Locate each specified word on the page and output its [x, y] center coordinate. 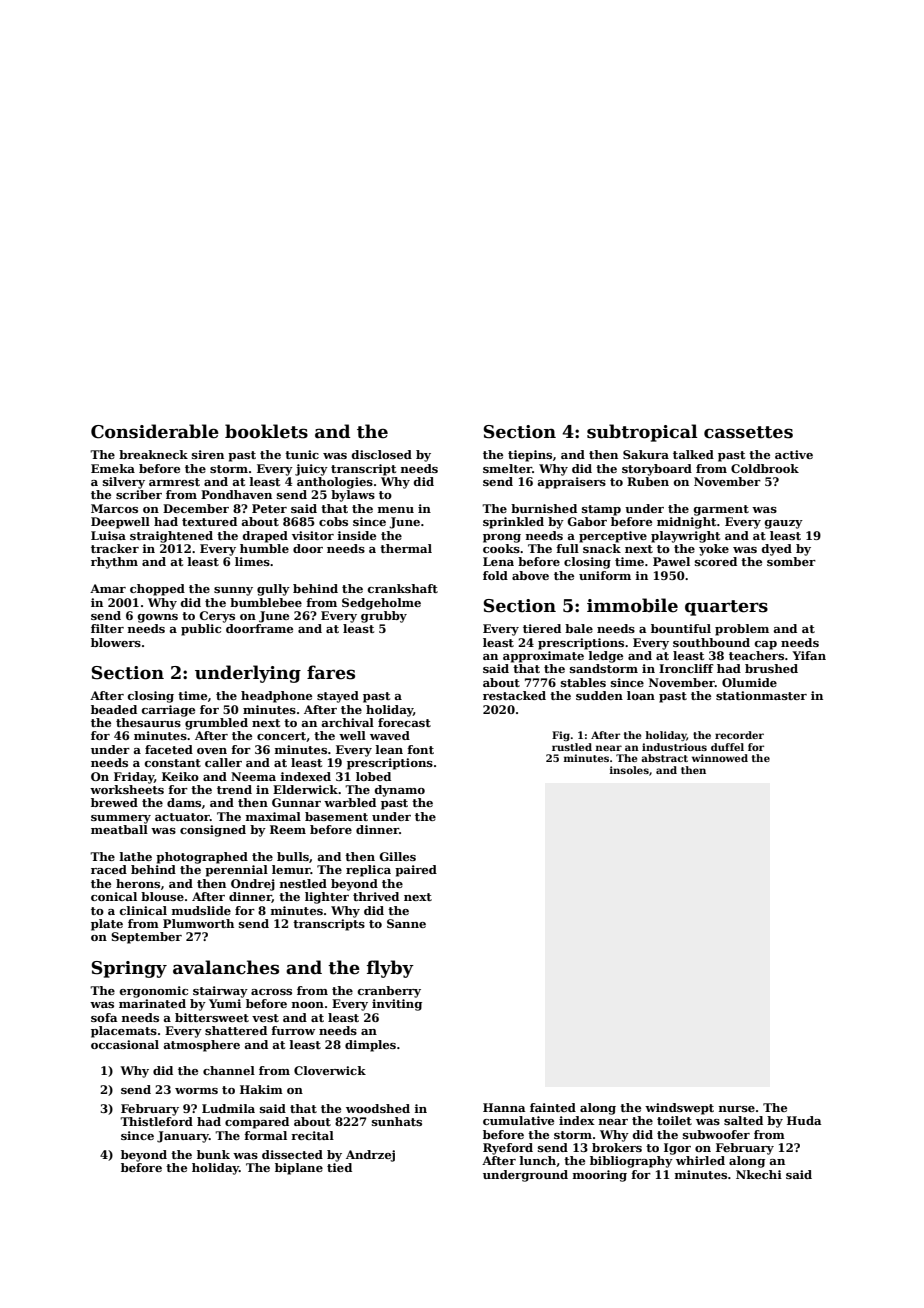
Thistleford [156, 1121]
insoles [629, 770]
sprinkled [513, 523]
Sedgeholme [381, 604]
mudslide [201, 910]
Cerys [217, 617]
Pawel [671, 561]
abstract [664, 758]
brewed [114, 802]
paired [416, 871]
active [794, 454]
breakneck [153, 454]
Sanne [406, 923]
